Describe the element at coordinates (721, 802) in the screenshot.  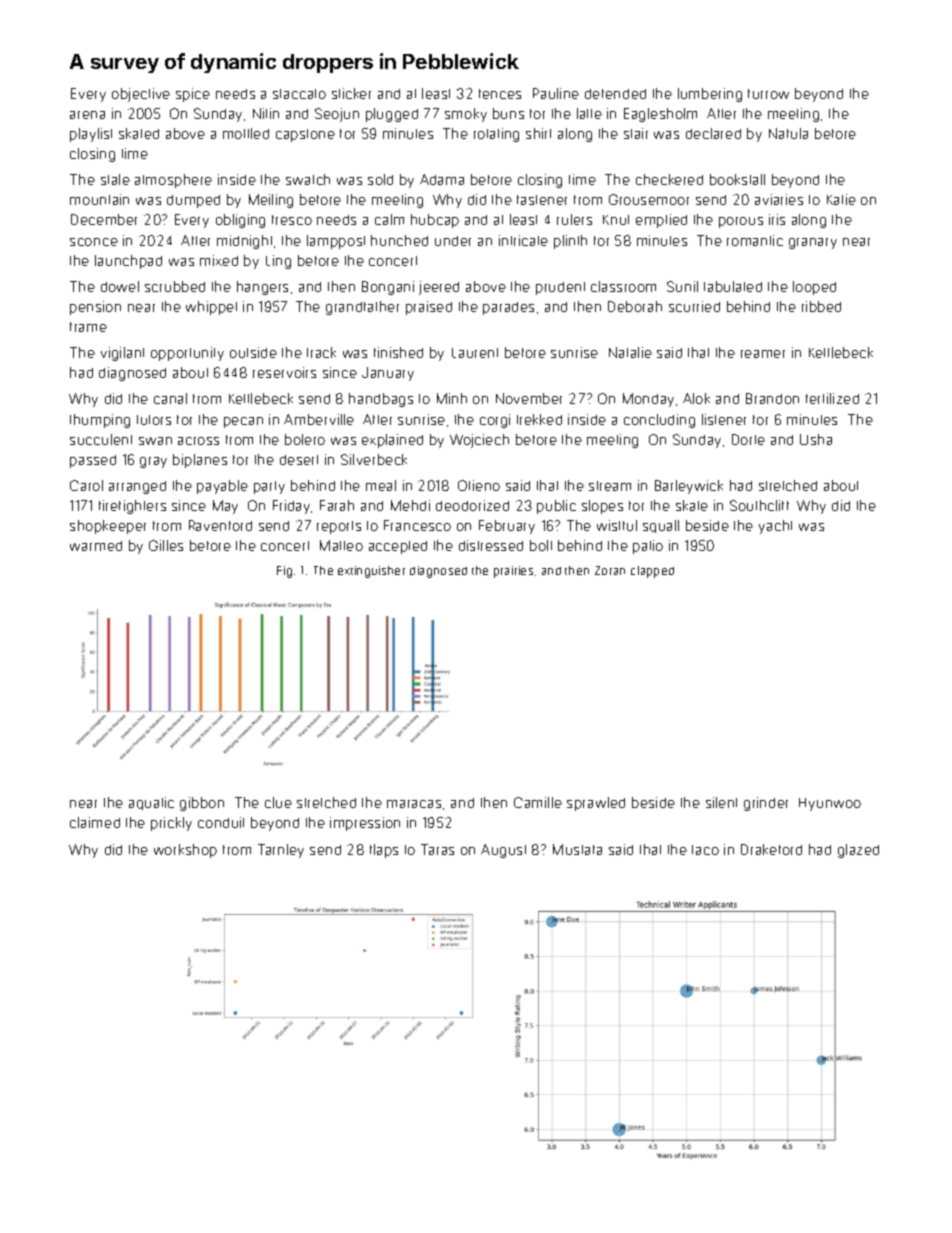
I see `silent` at that location.
